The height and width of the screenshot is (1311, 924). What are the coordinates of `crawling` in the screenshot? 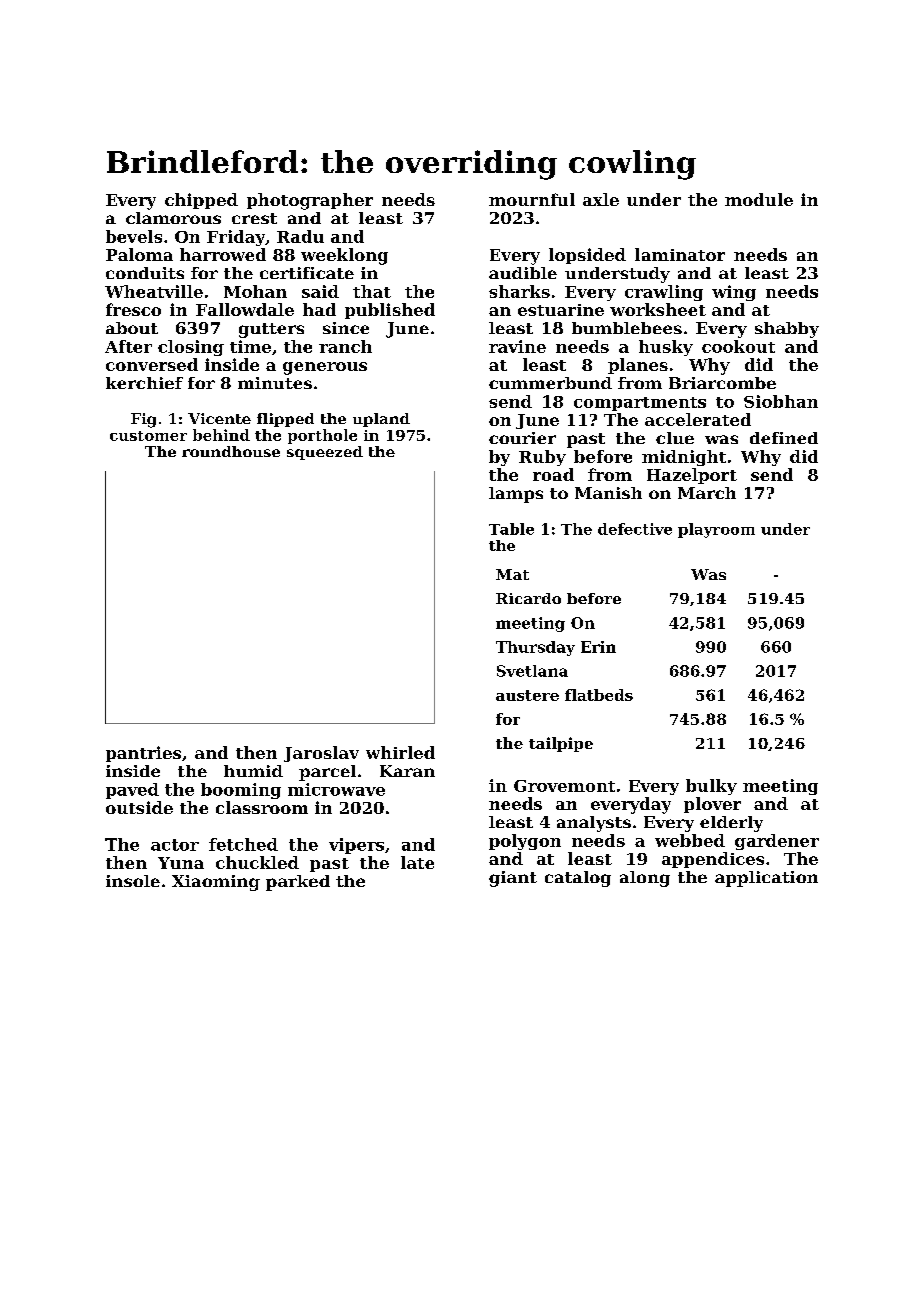 It's located at (664, 293).
